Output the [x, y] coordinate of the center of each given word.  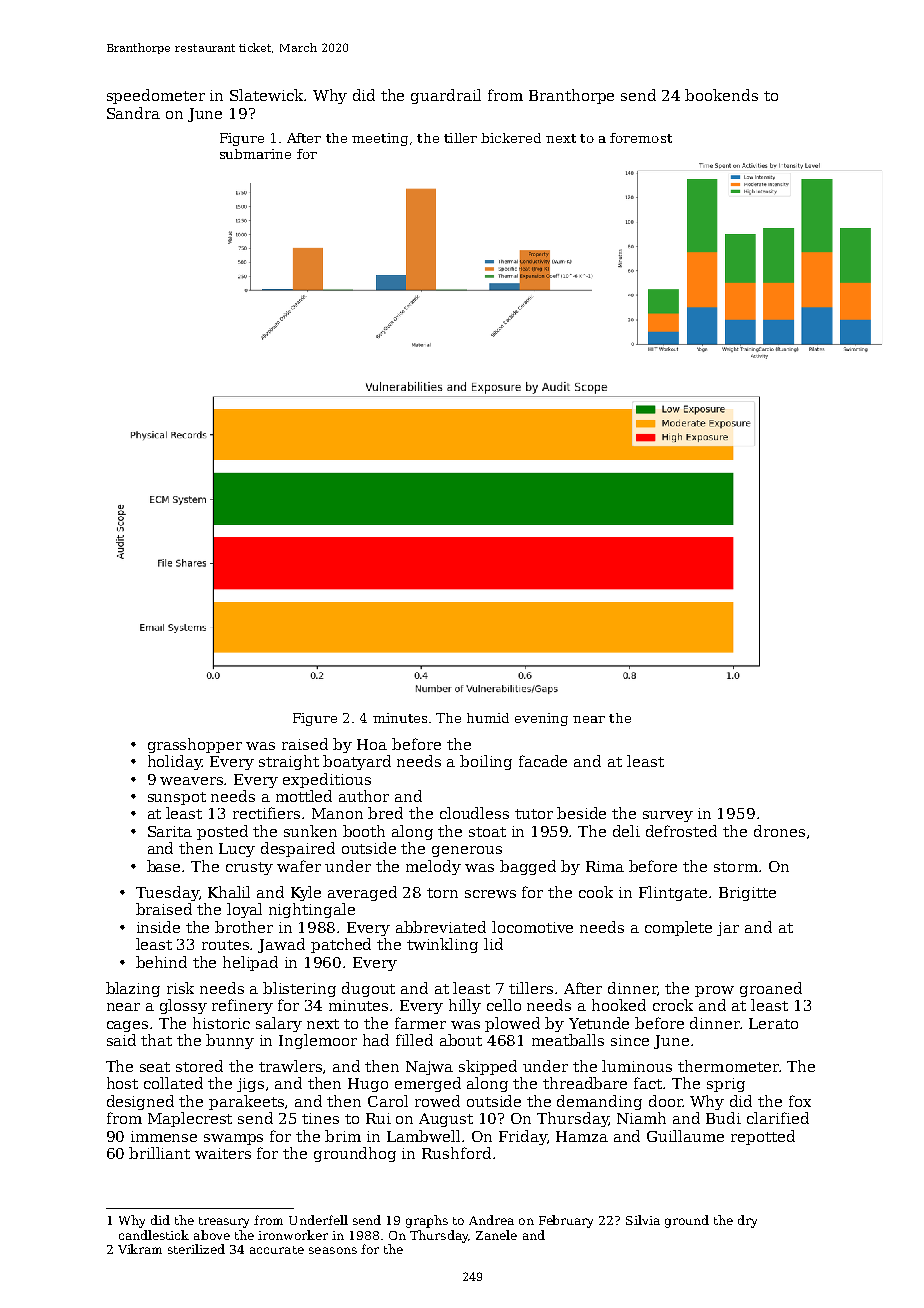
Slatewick [267, 95]
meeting [380, 139]
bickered [511, 138]
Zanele [496, 1235]
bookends [721, 95]
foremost [641, 138]
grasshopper [195, 745]
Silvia [643, 1220]
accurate [277, 1250]
